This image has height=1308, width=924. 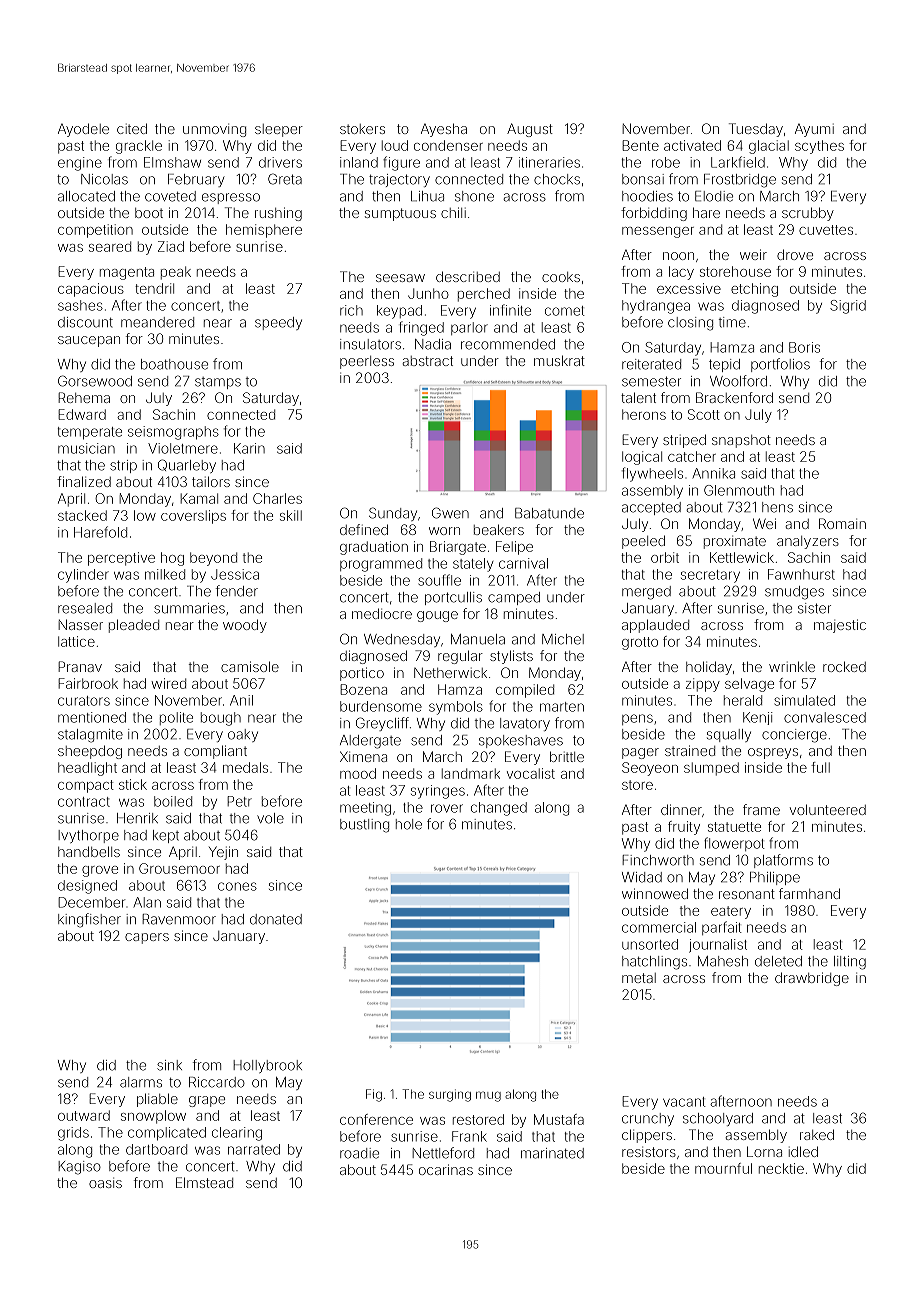 What do you see at coordinates (204, 1182) in the image?
I see `Elmstead` at bounding box center [204, 1182].
